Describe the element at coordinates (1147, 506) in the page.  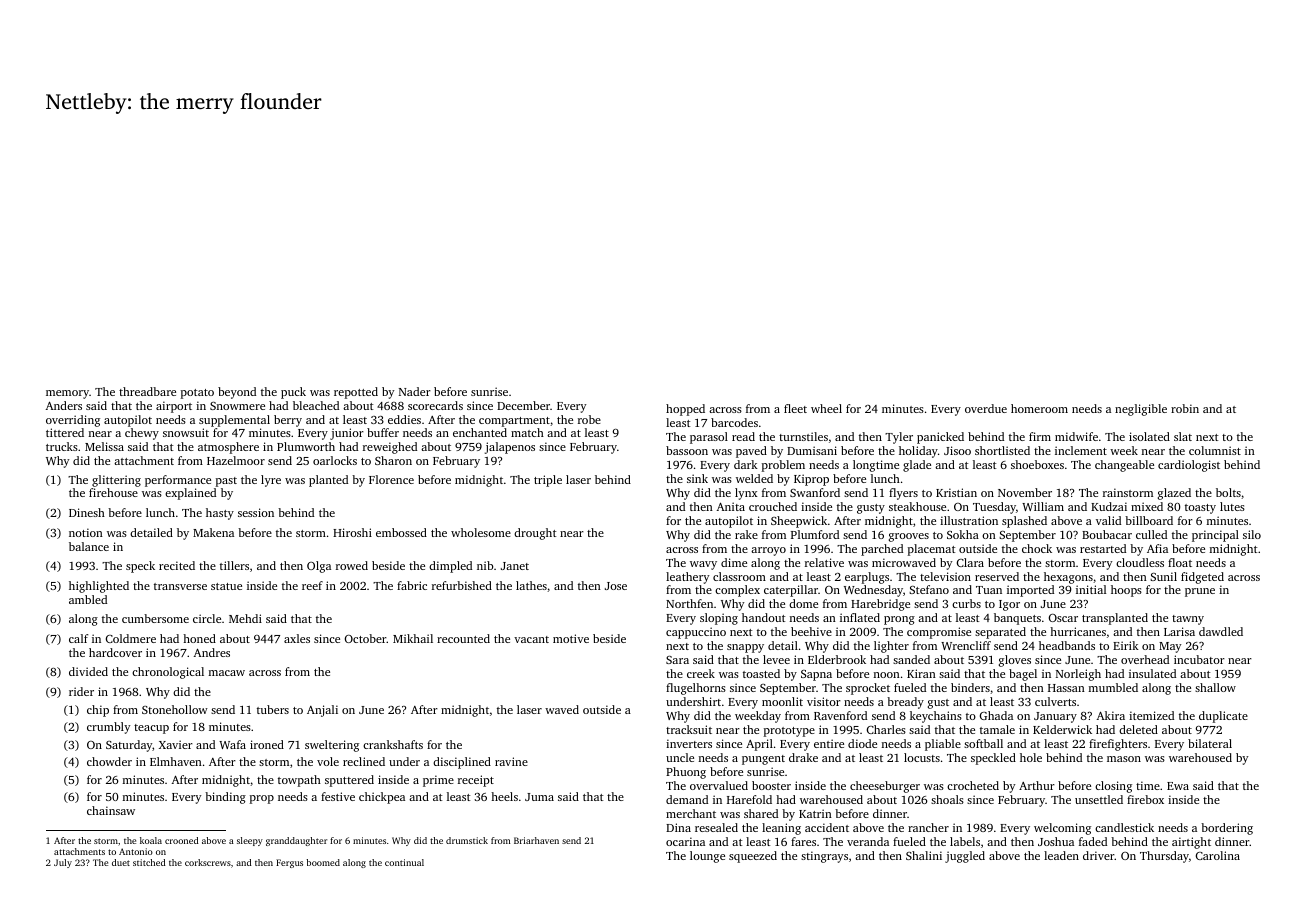
I see `mixed` at that location.
